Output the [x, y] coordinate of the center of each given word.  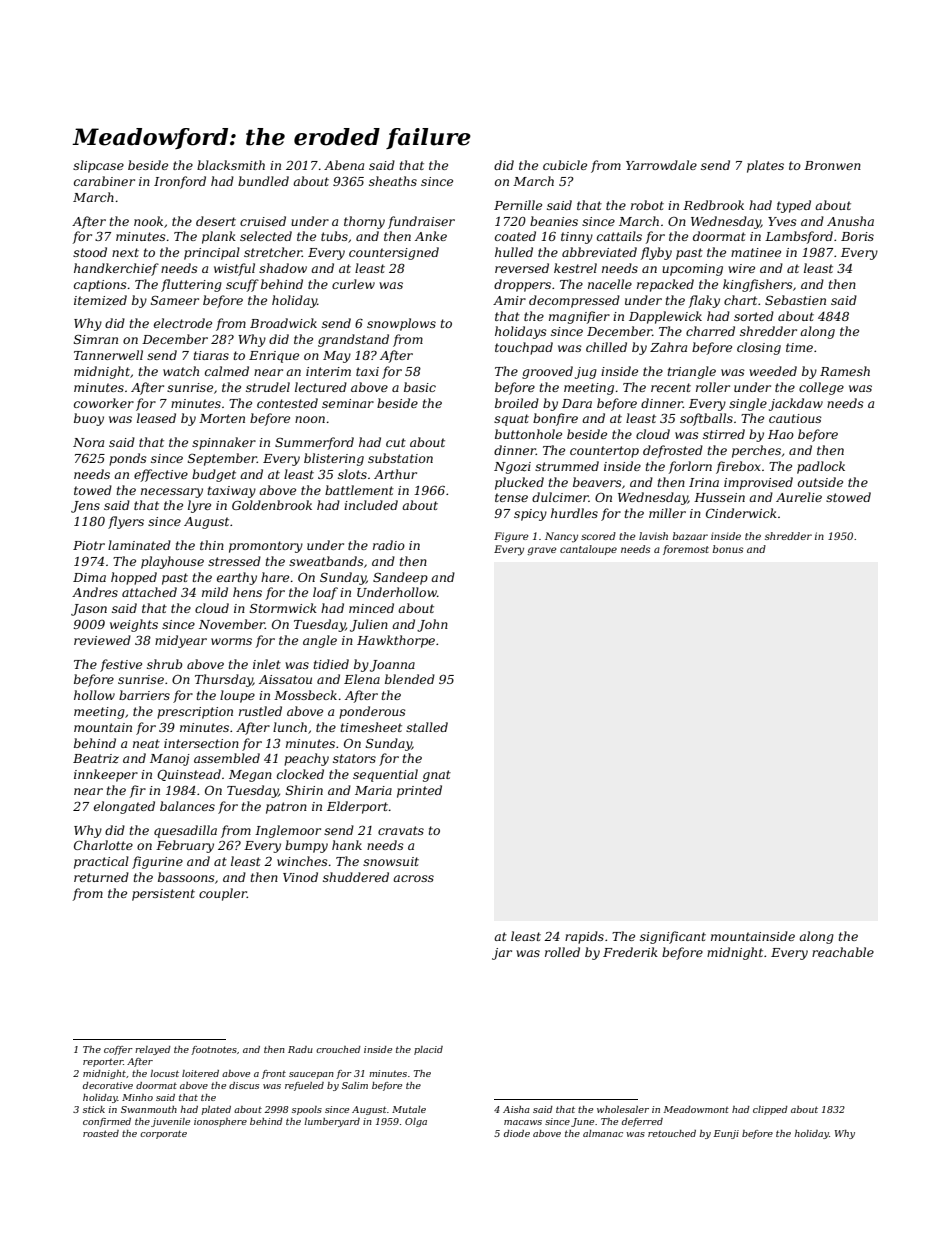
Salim [355, 1085]
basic [420, 387]
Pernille [518, 205]
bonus [728, 549]
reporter [103, 1063]
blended [410, 679]
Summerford [314, 443]
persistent [163, 895]
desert [216, 221]
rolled [562, 952]
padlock [821, 467]
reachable [843, 952]
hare [275, 577]
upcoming [692, 270]
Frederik [630, 952]
